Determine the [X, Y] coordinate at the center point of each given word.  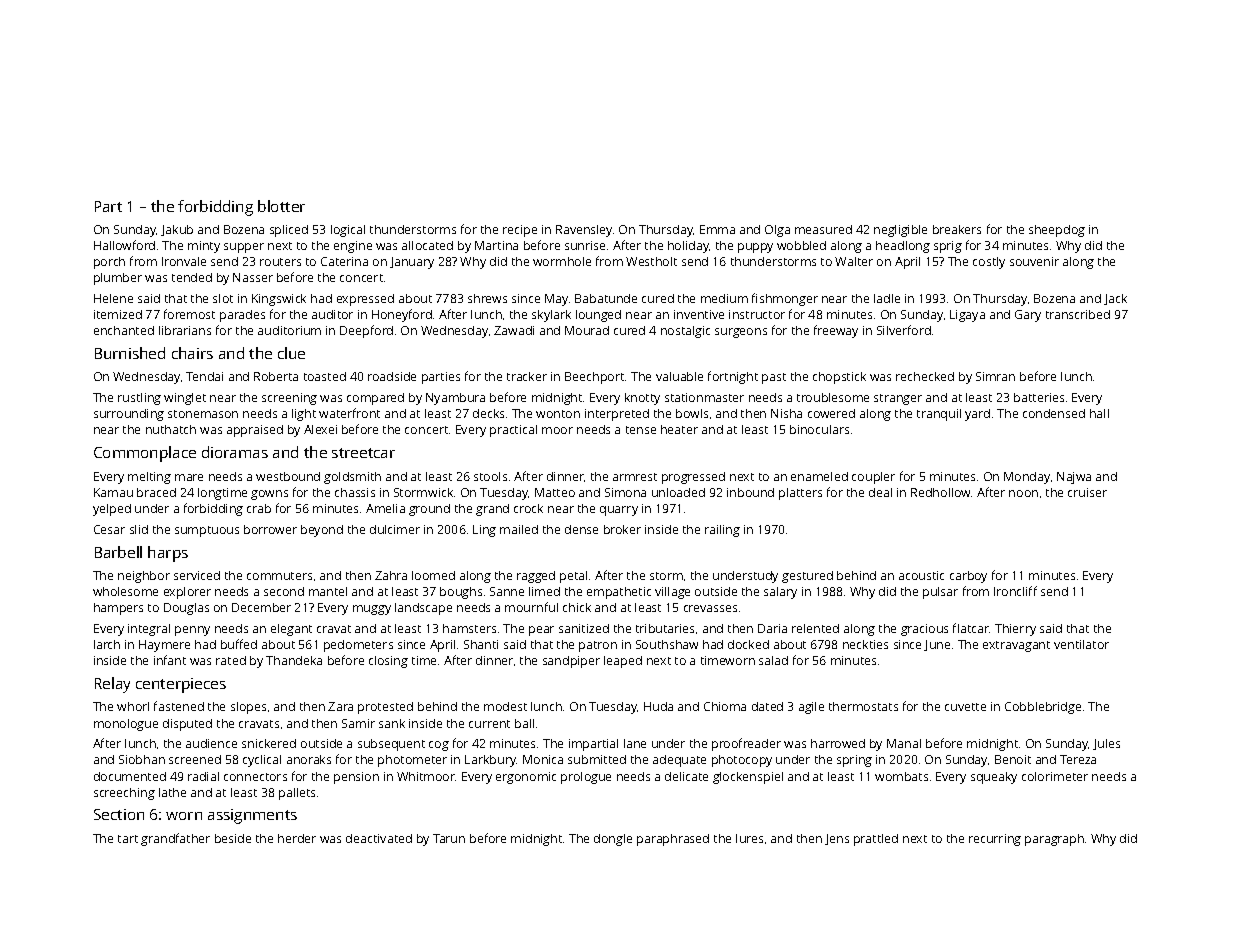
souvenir [1034, 261]
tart [128, 839]
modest [505, 706]
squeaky [994, 778]
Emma [717, 229]
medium [724, 298]
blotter [281, 206]
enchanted [124, 330]
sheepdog [1057, 231]
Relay [112, 685]
